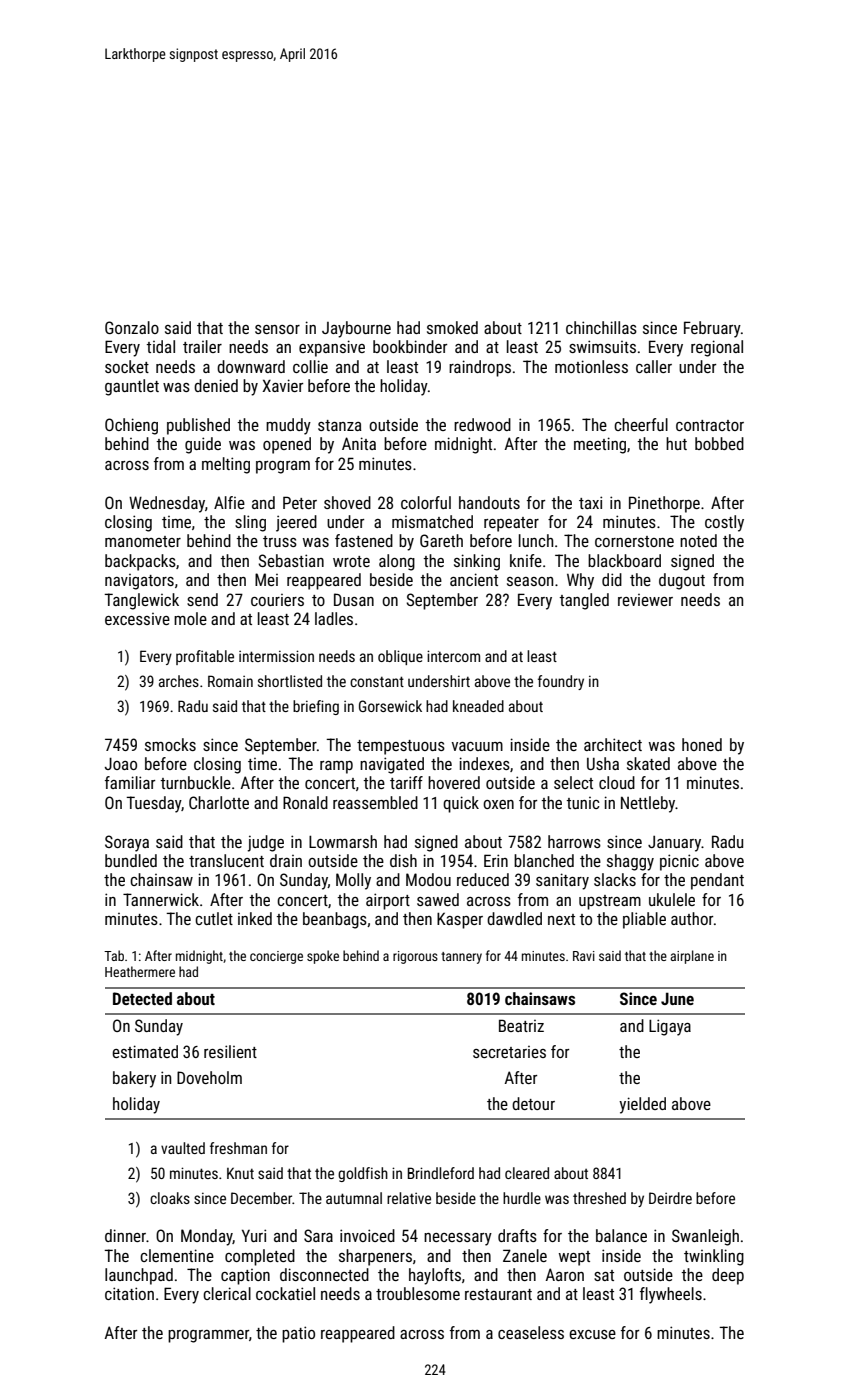 Image resolution: width=849 pixels, height=1400 pixels. I want to click on inked, so click(255, 918).
